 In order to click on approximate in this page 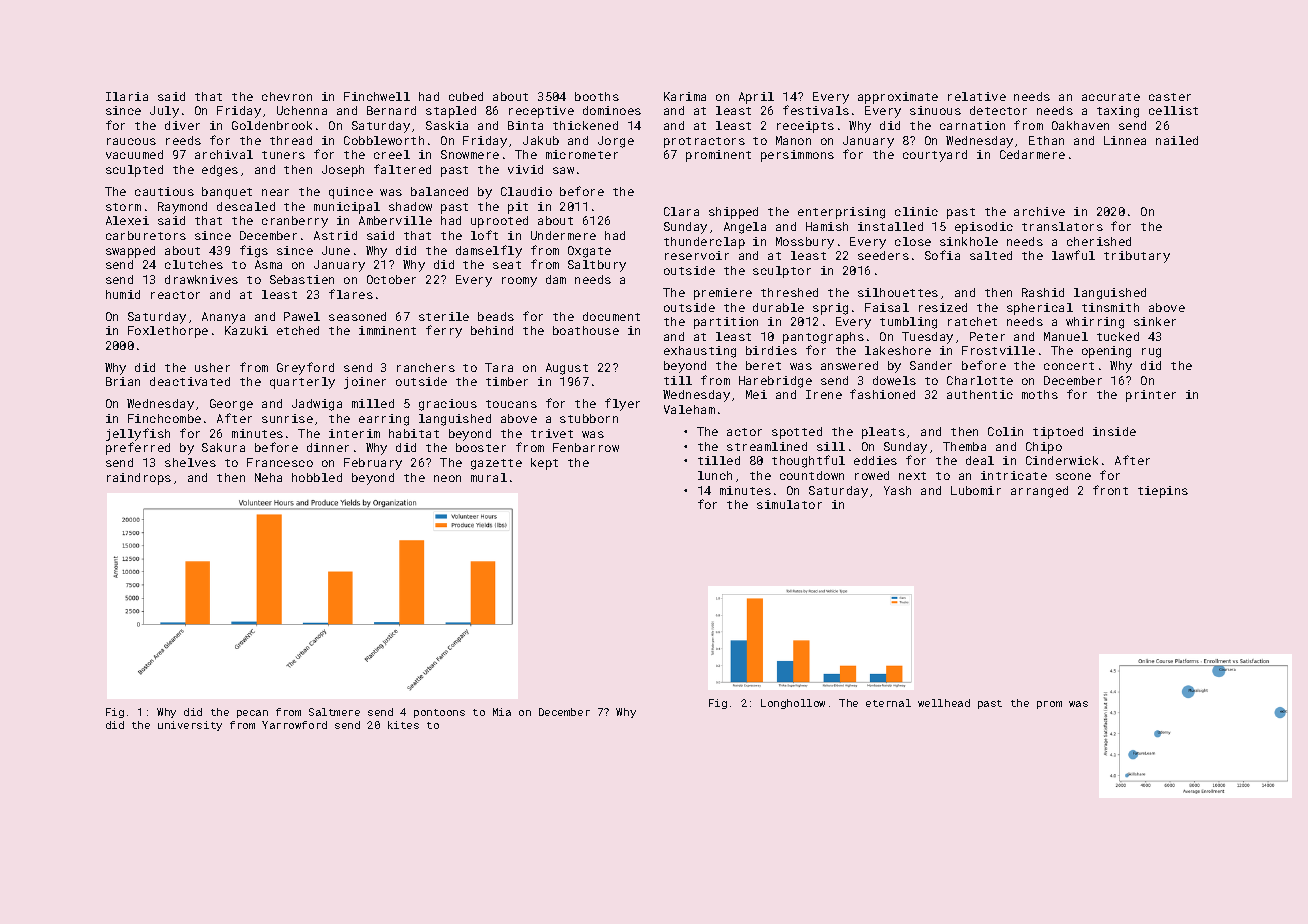, I will do `click(898, 98)`.
